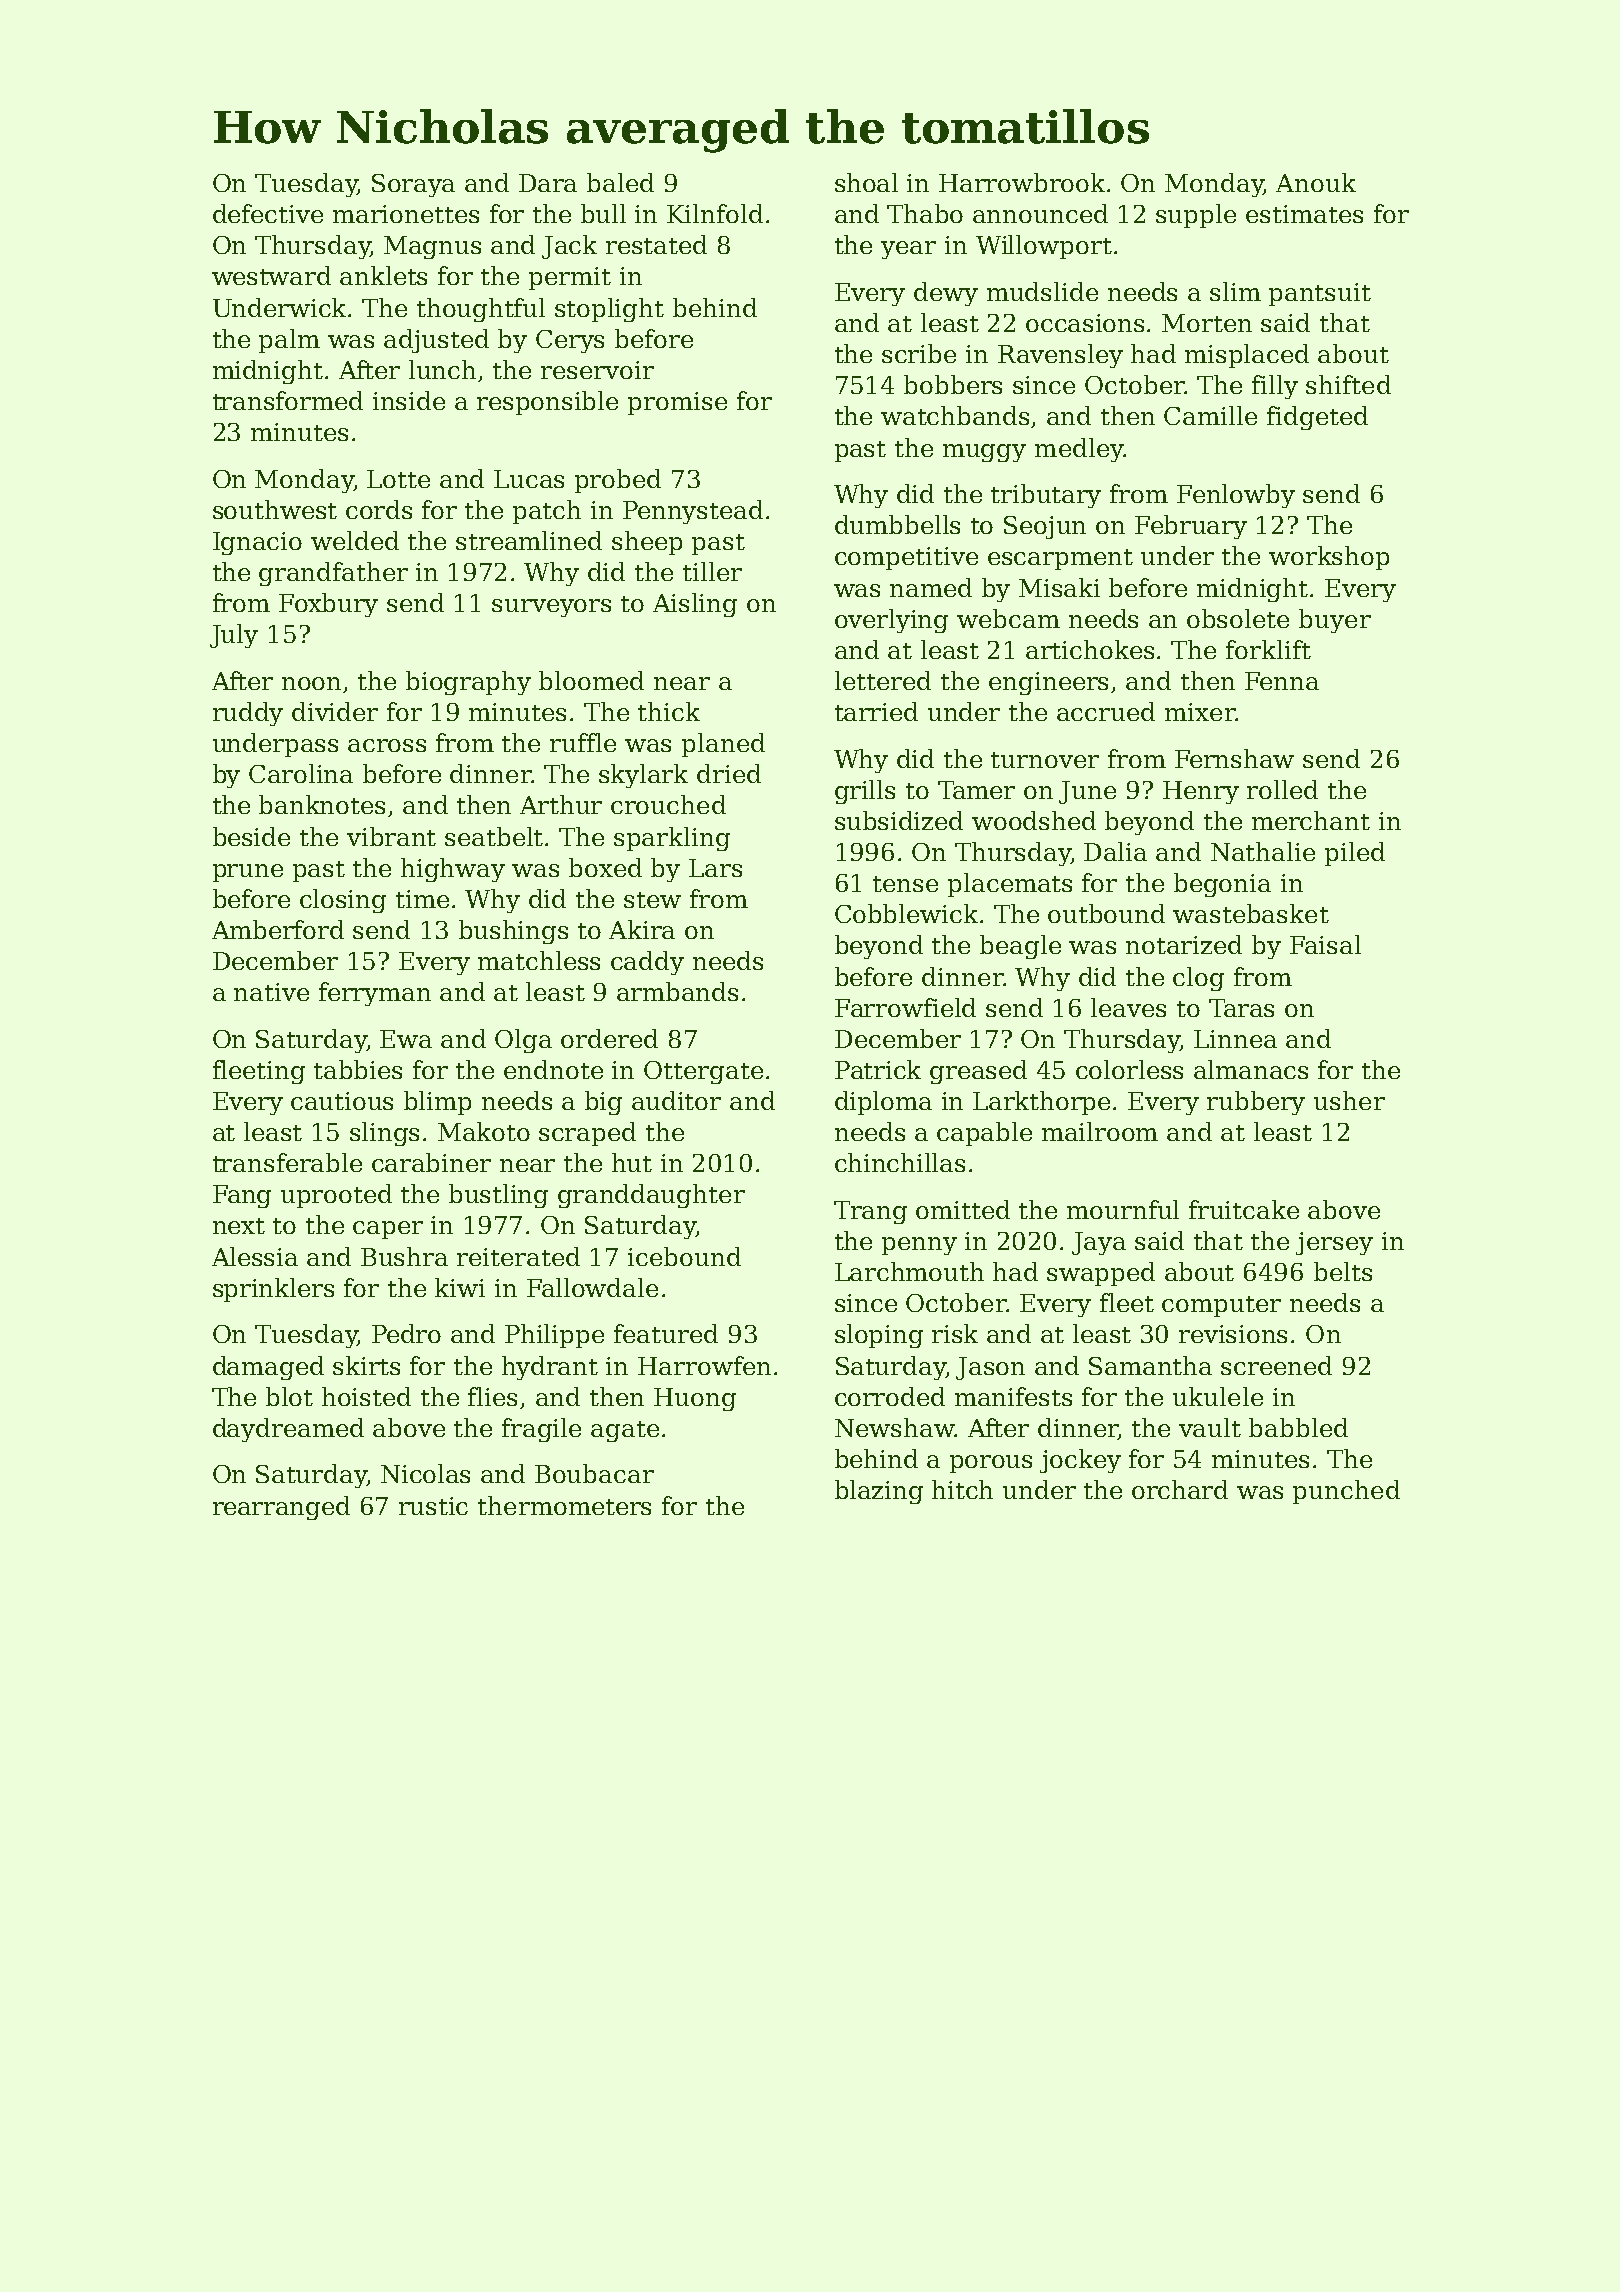  What do you see at coordinates (234, 636) in the screenshot?
I see `July` at bounding box center [234, 636].
